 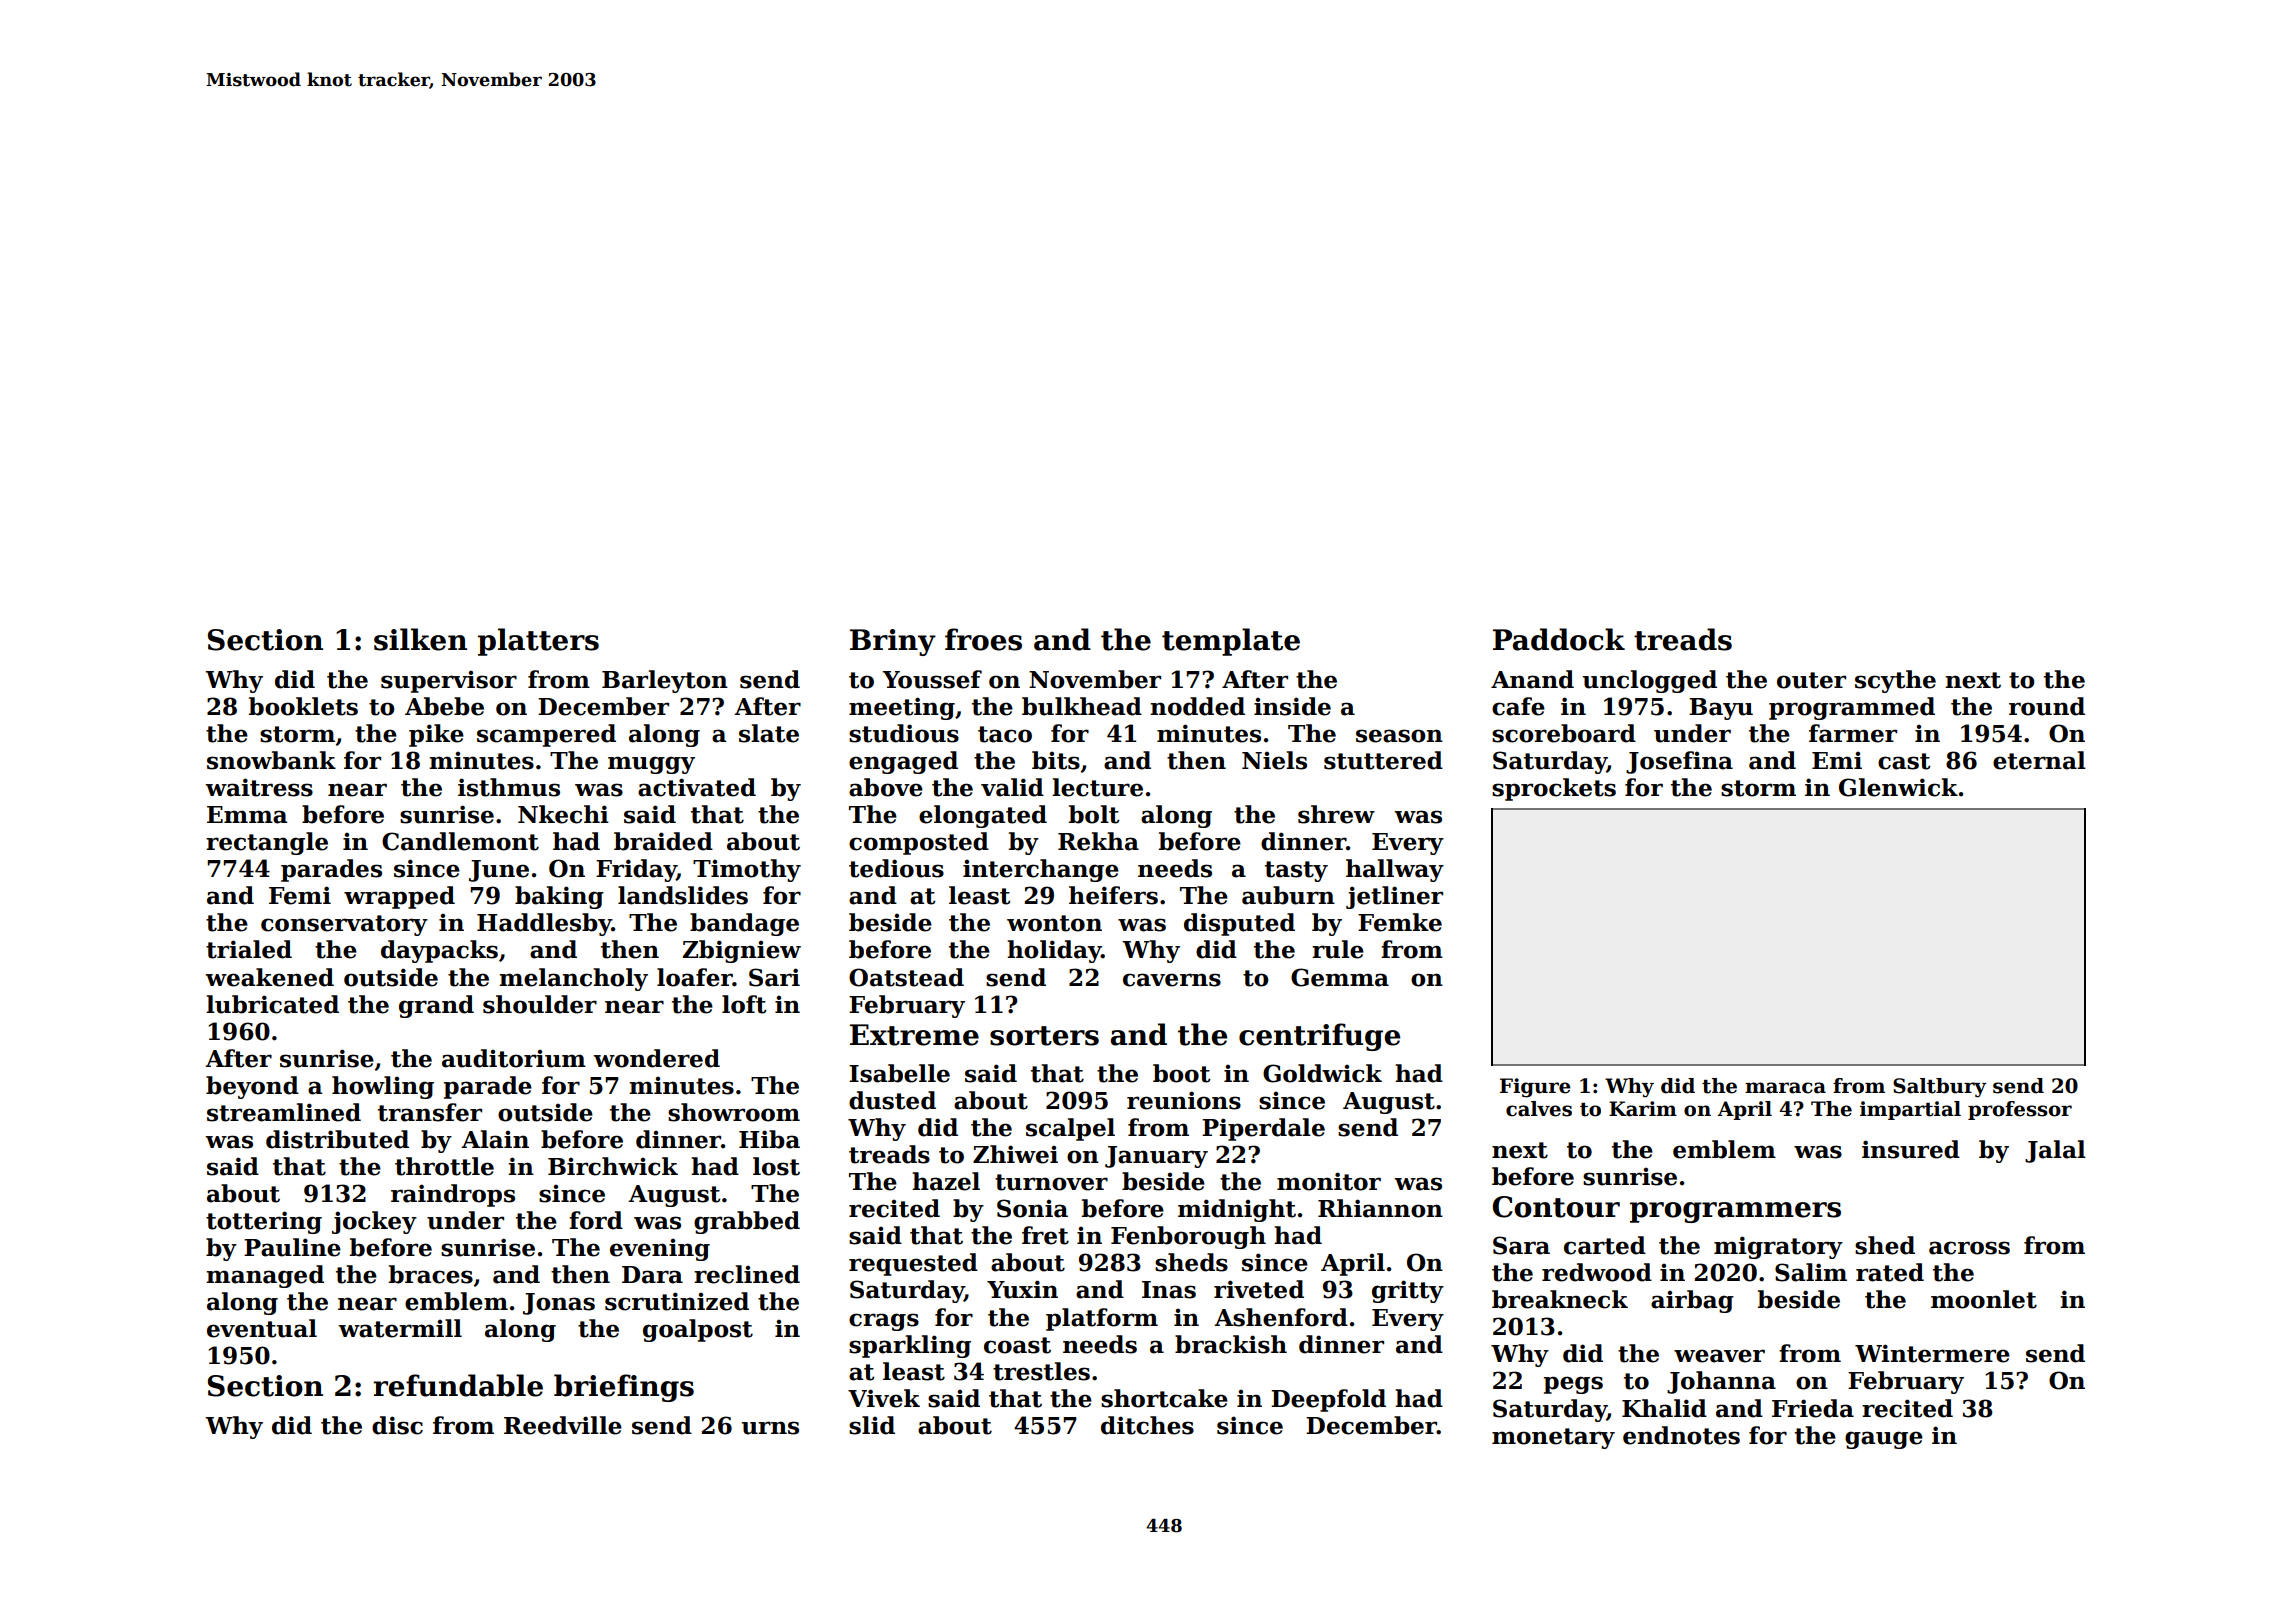 What do you see at coordinates (458, 1385) in the screenshot?
I see `refundable` at bounding box center [458, 1385].
